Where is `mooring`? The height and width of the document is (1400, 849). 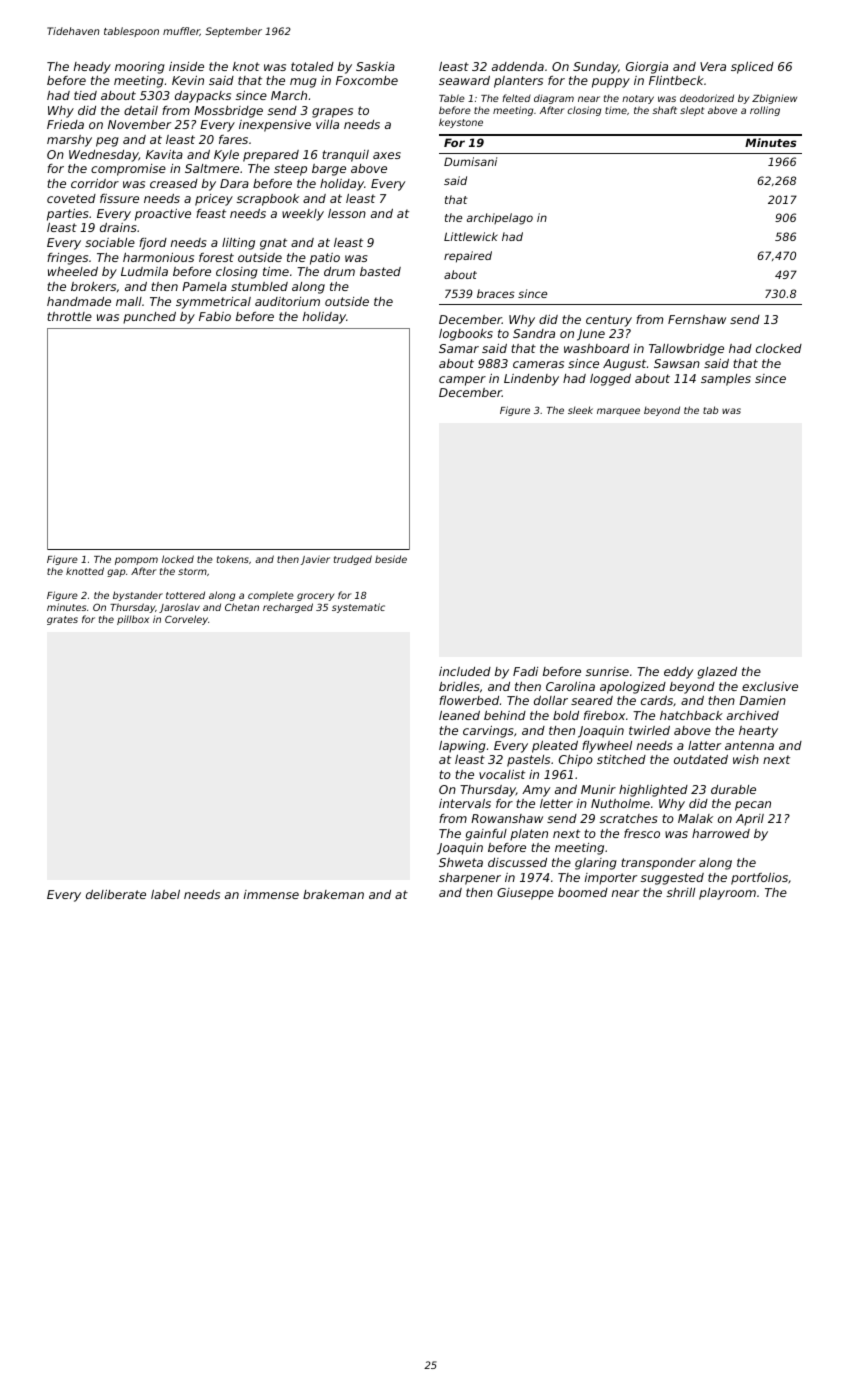
mooring is located at coordinates (140, 68).
